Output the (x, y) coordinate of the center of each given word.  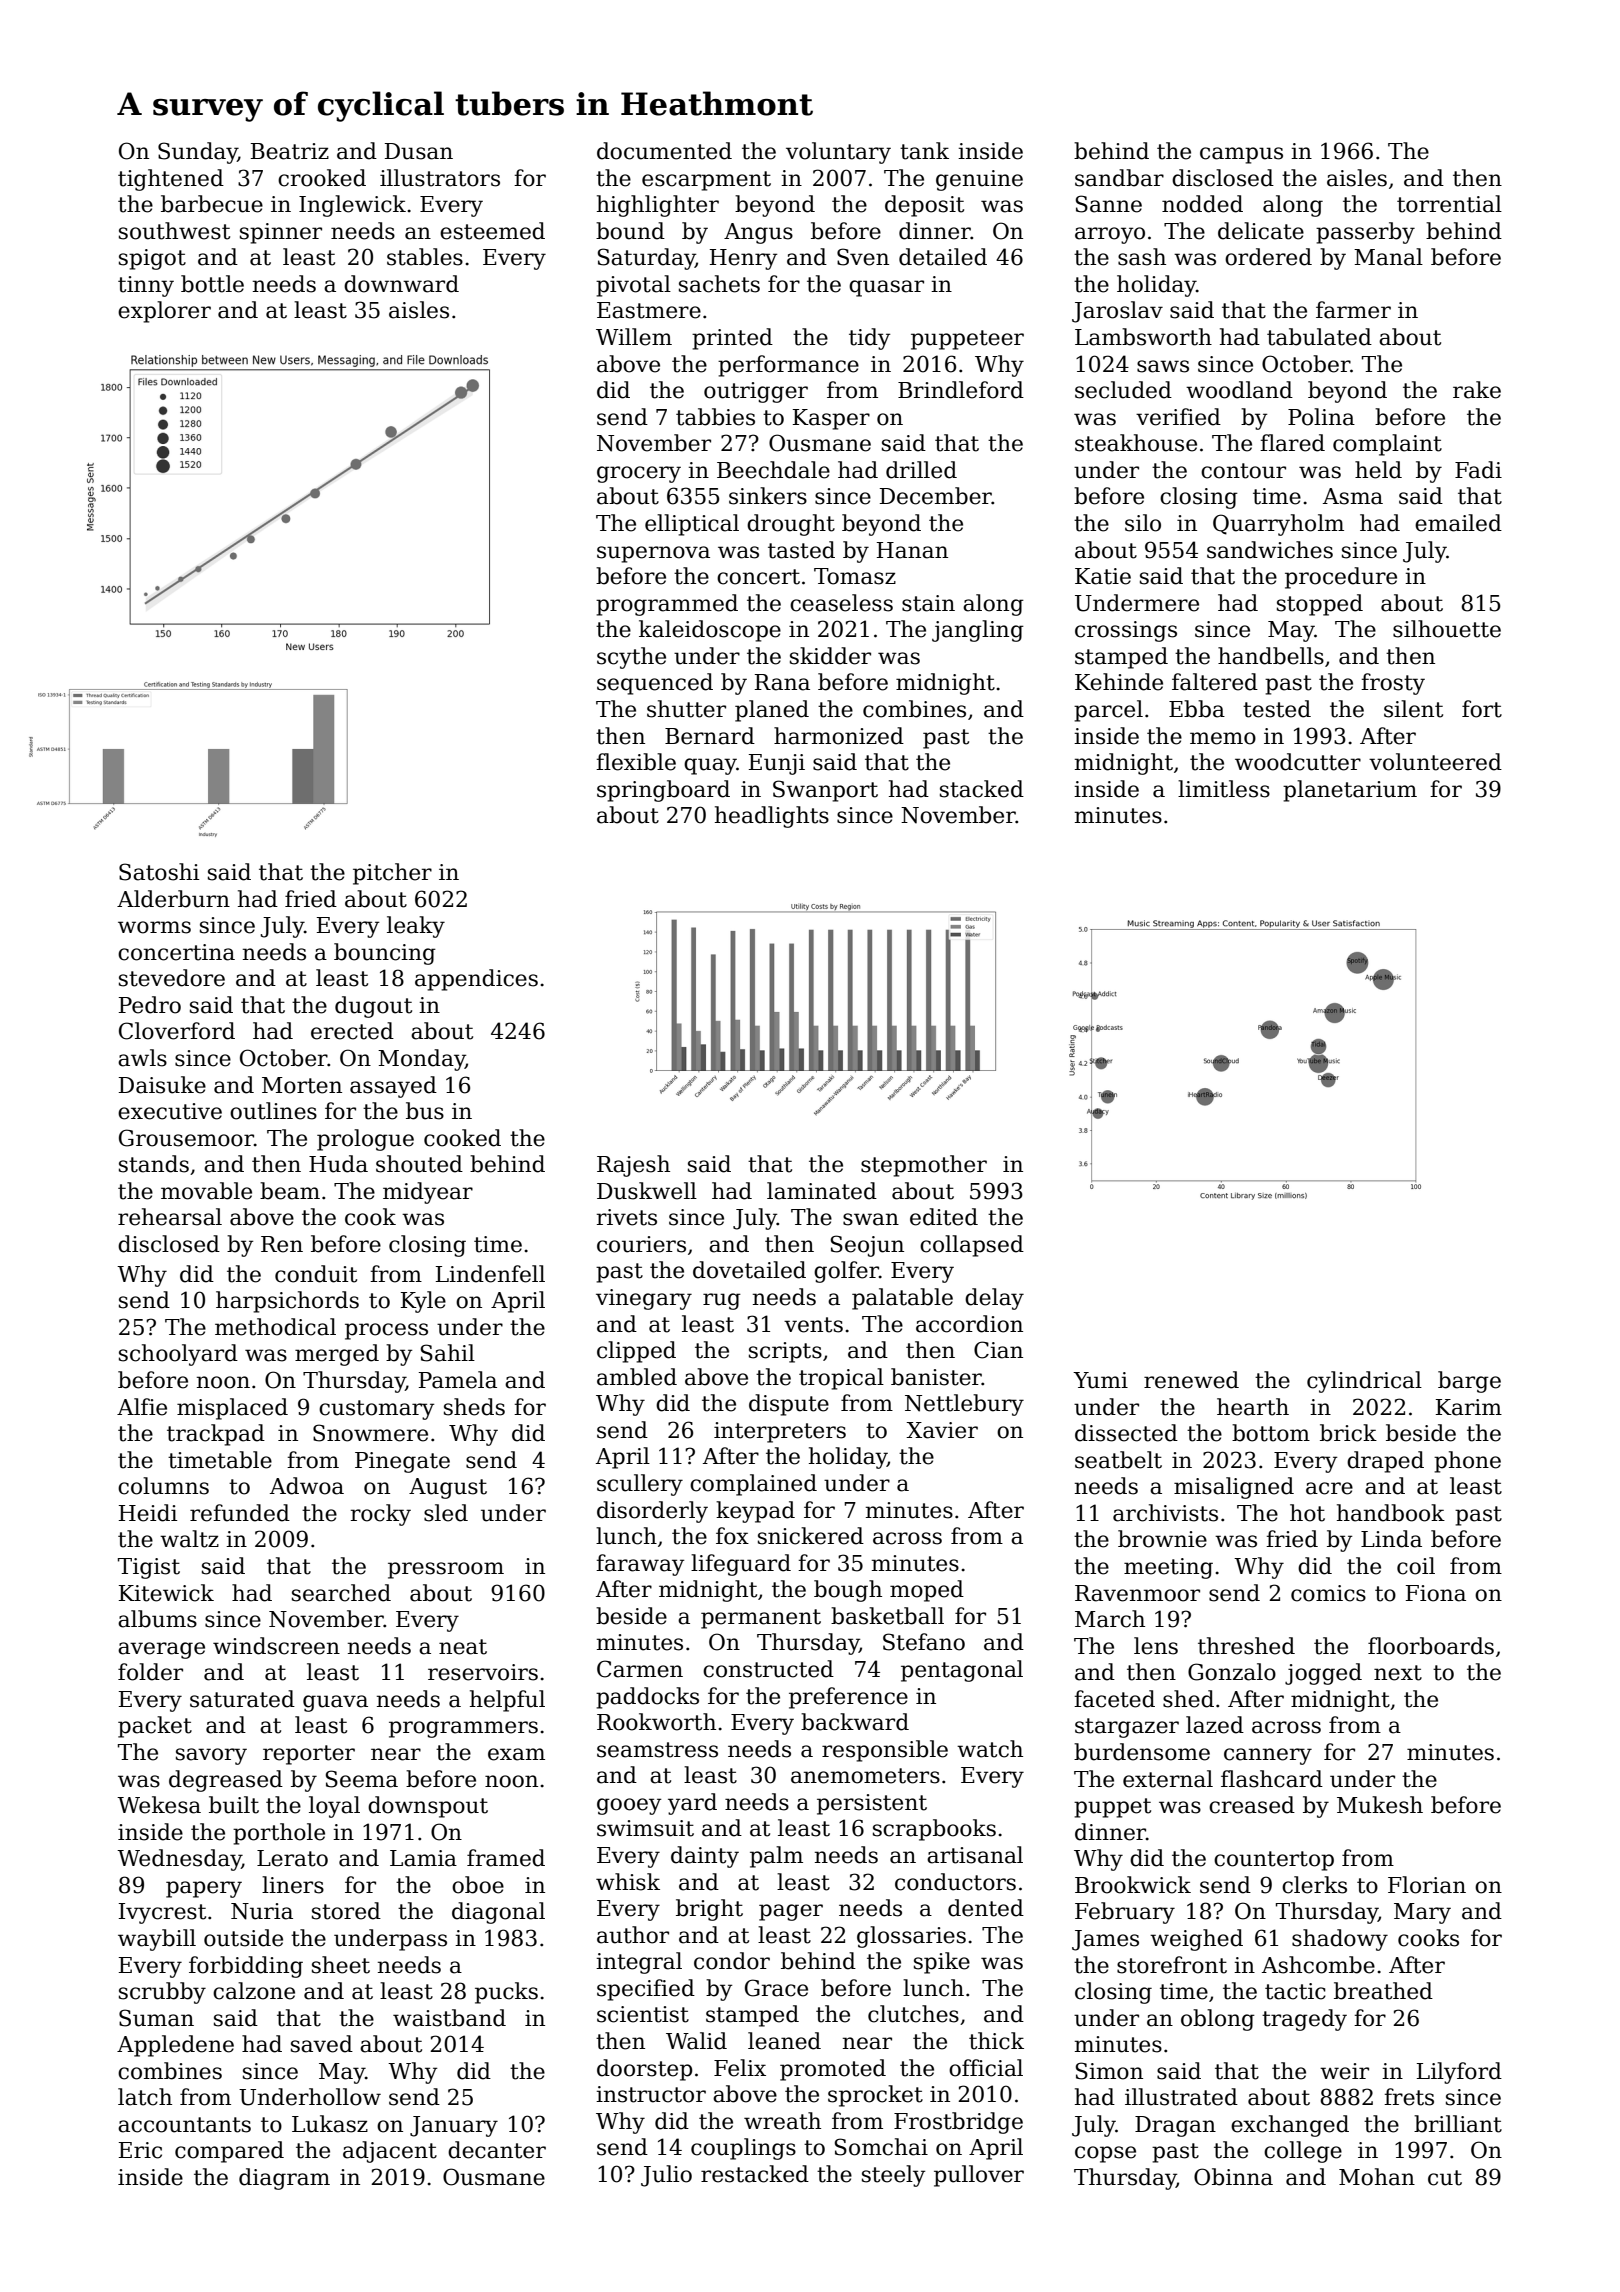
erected (352, 1031)
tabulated (1319, 337)
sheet (341, 1965)
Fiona (1436, 1593)
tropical (841, 1379)
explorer (164, 312)
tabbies (715, 417)
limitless (1224, 789)
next (1398, 1673)
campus (1241, 155)
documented (664, 151)
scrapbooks (934, 1830)
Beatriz (290, 151)
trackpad (216, 1435)
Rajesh (633, 1166)
